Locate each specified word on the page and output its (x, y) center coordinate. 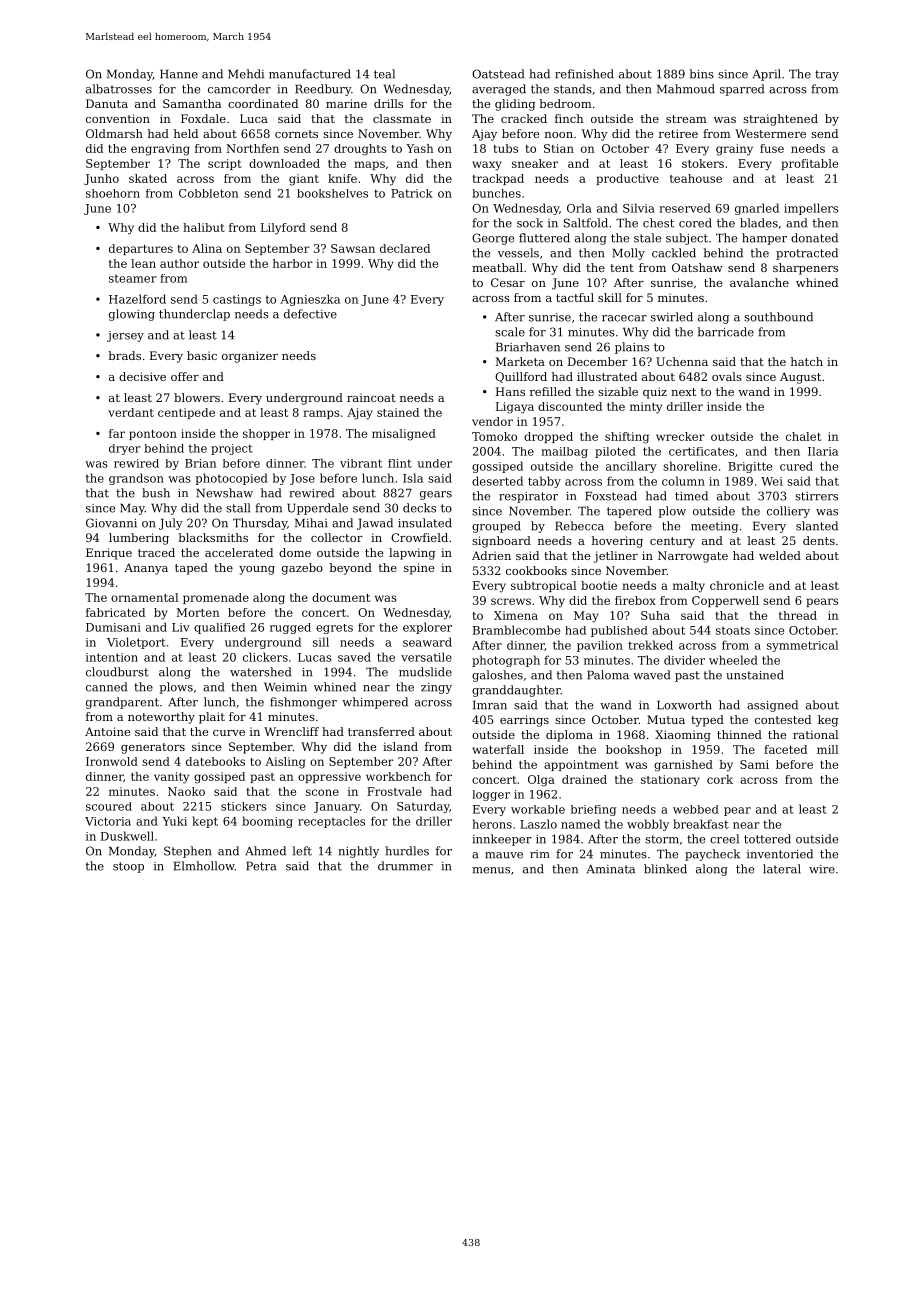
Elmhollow (204, 866)
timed (691, 496)
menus (491, 870)
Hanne (179, 74)
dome (295, 552)
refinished (584, 74)
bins (701, 74)
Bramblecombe (516, 630)
